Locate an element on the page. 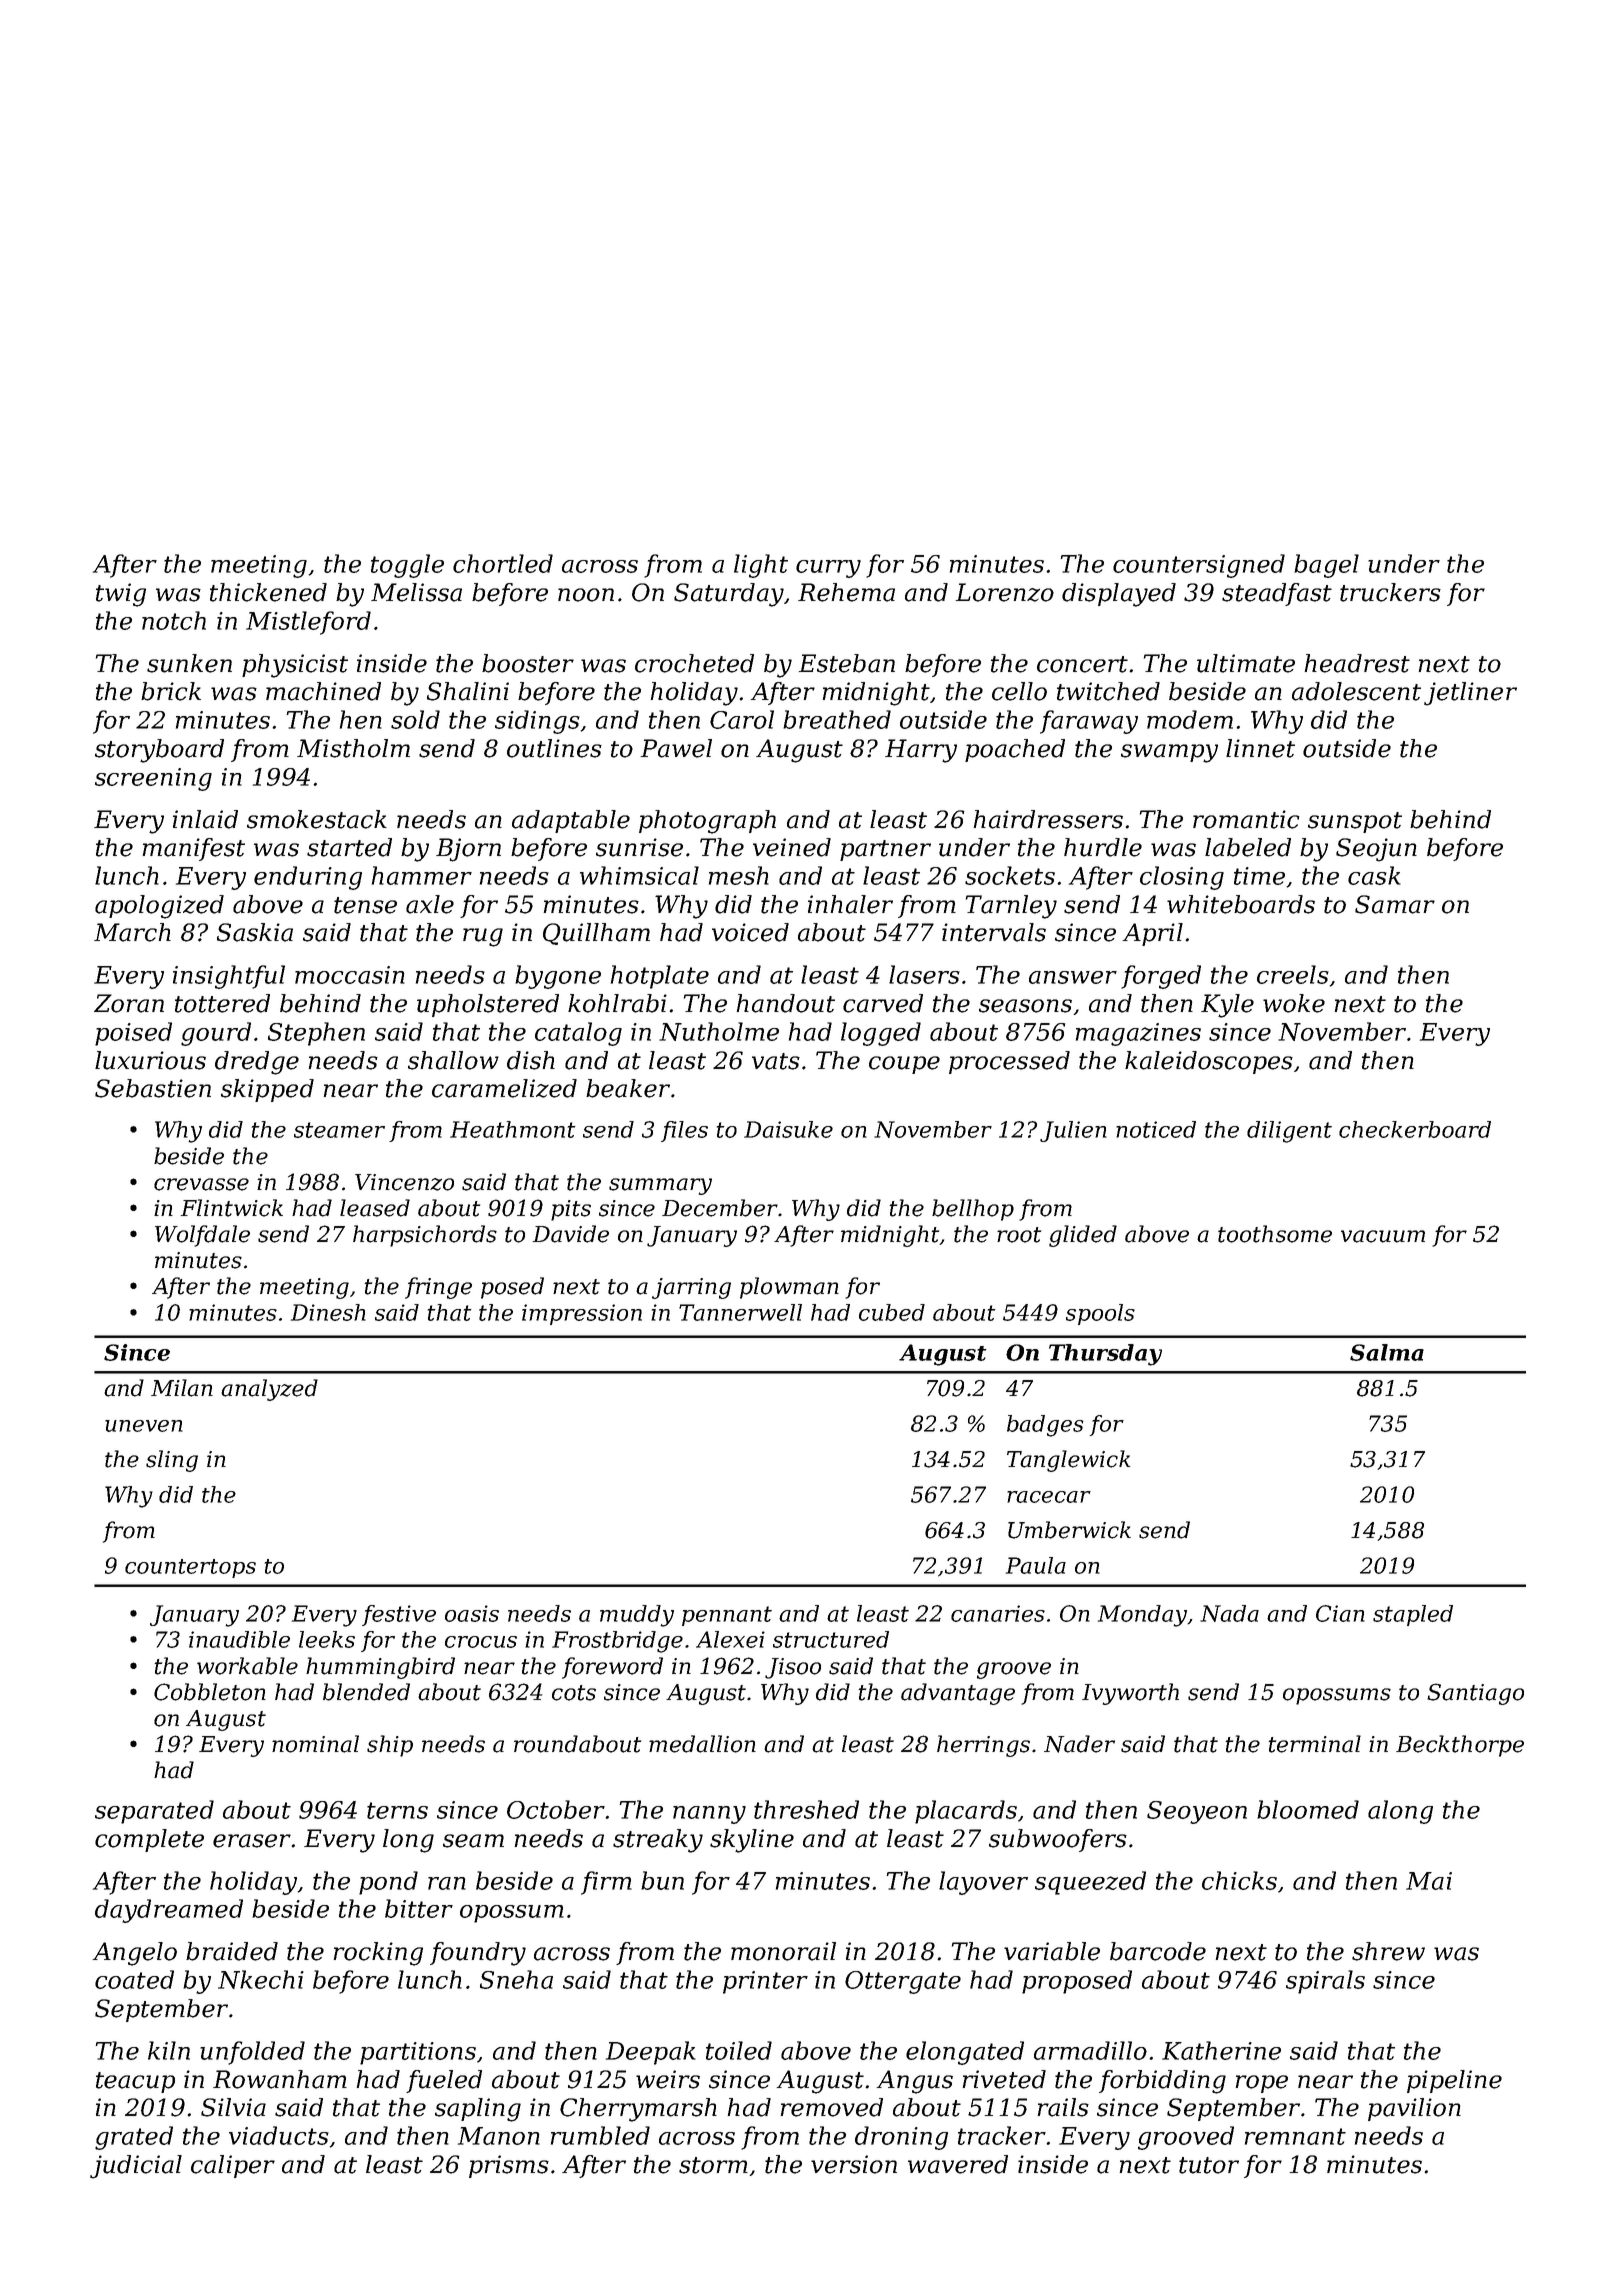 The height and width of the document is (2292, 1620). gourd is located at coordinates (216, 1034).
